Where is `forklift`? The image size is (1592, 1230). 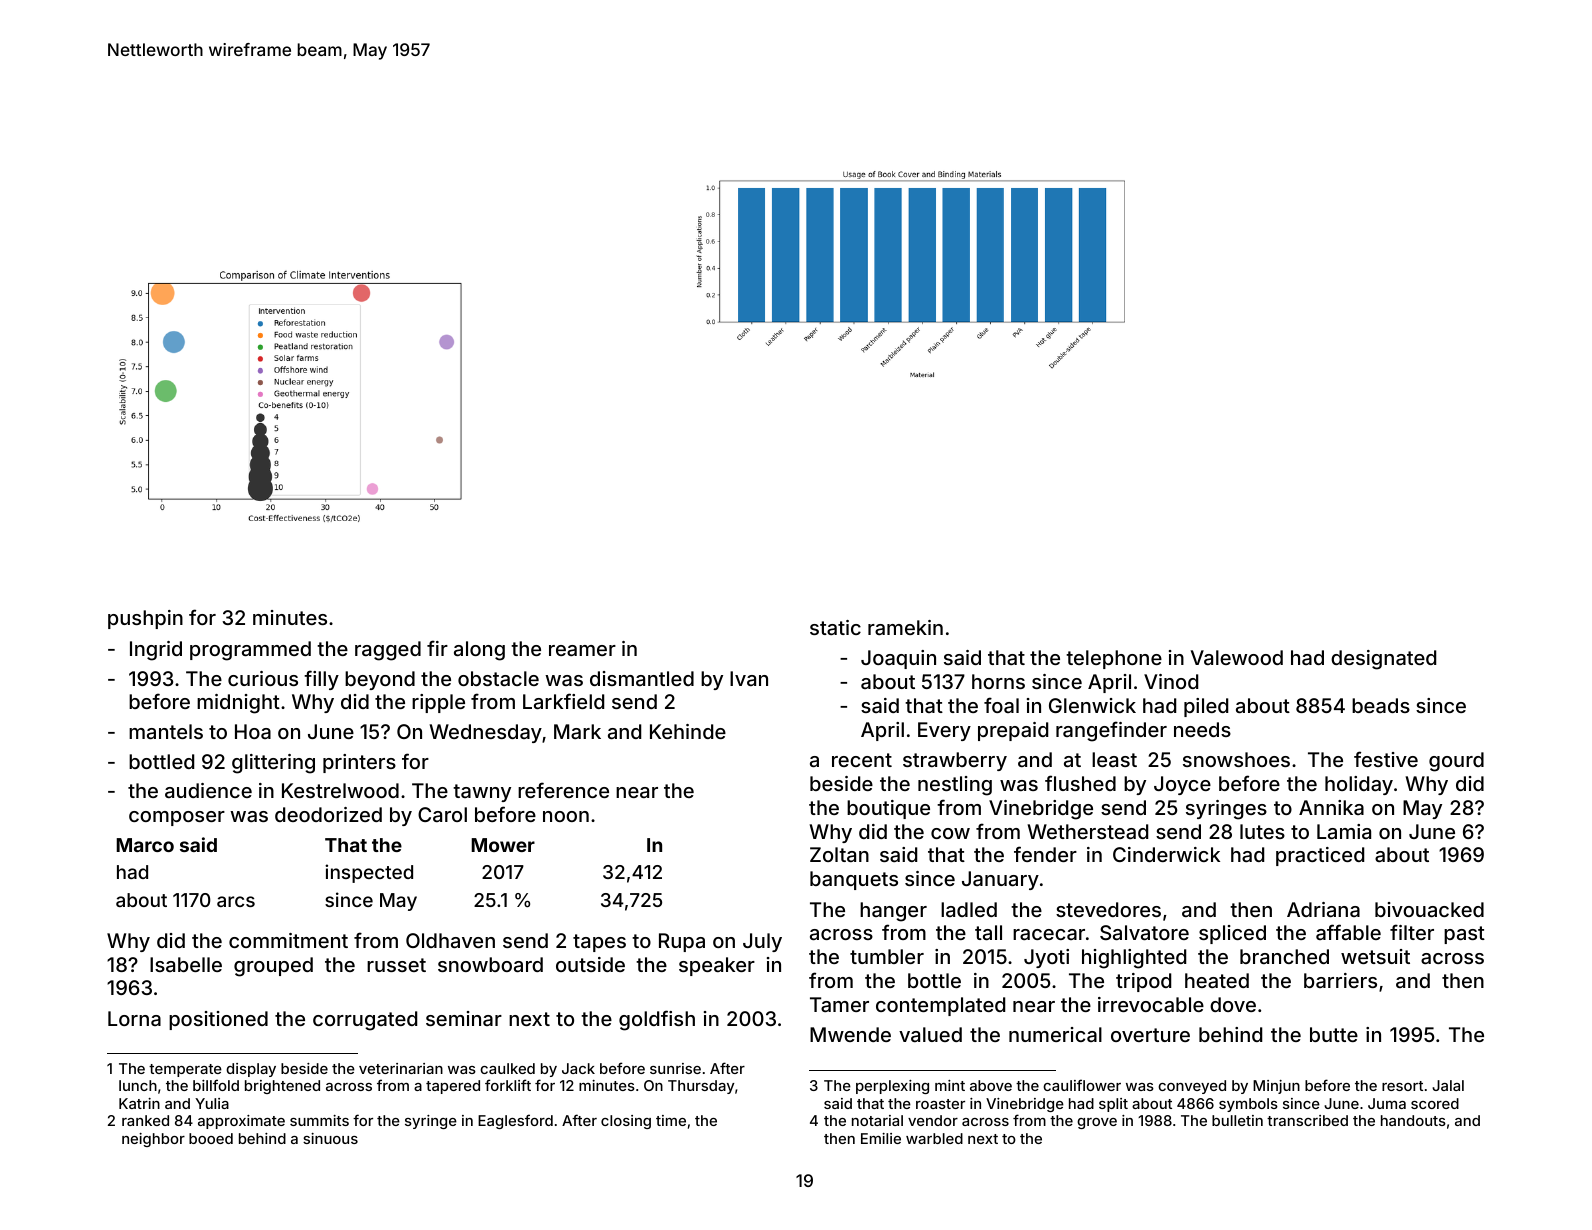
forklift is located at coordinates (508, 1085).
